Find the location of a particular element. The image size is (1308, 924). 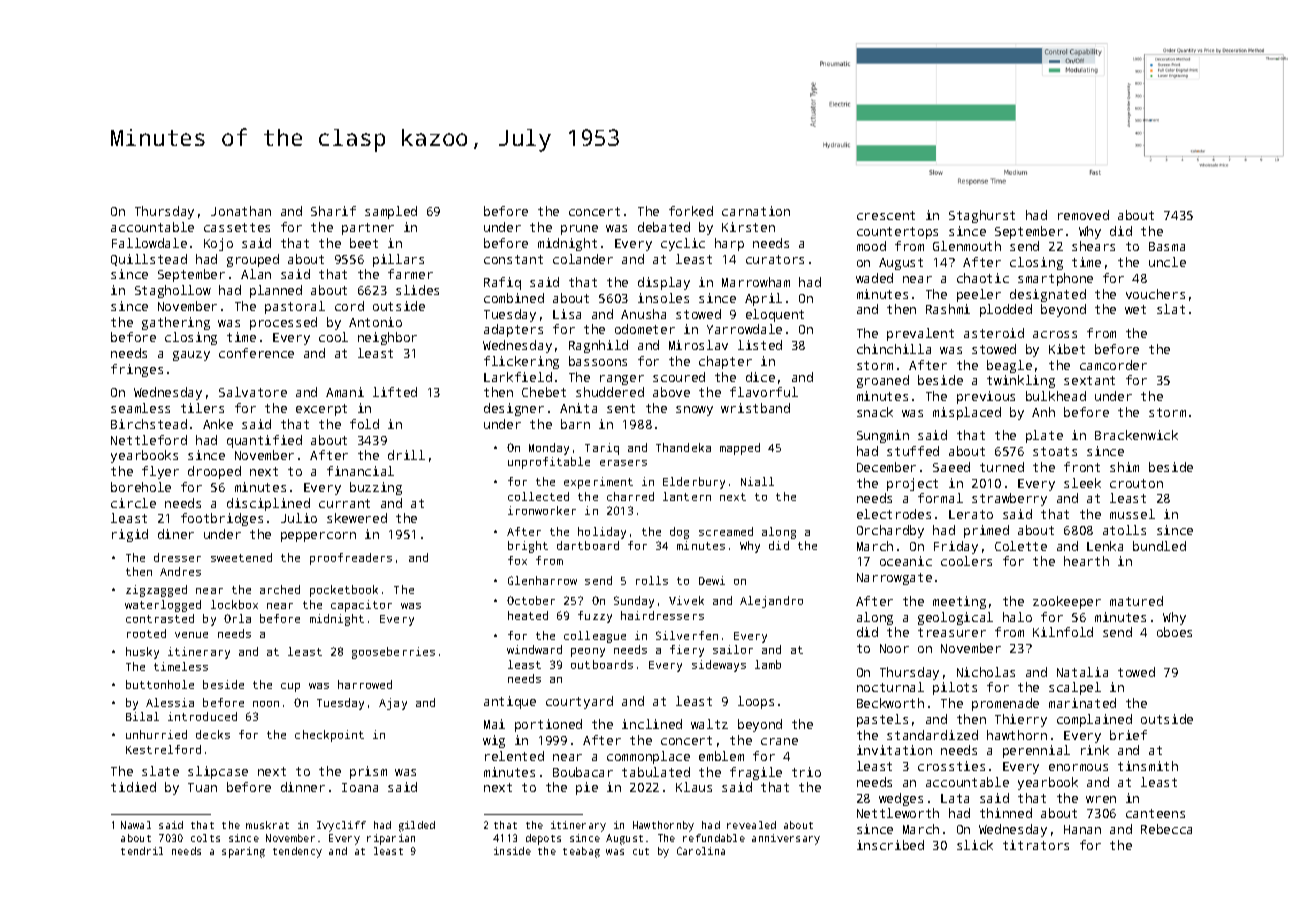

Rashmi is located at coordinates (948, 309).
